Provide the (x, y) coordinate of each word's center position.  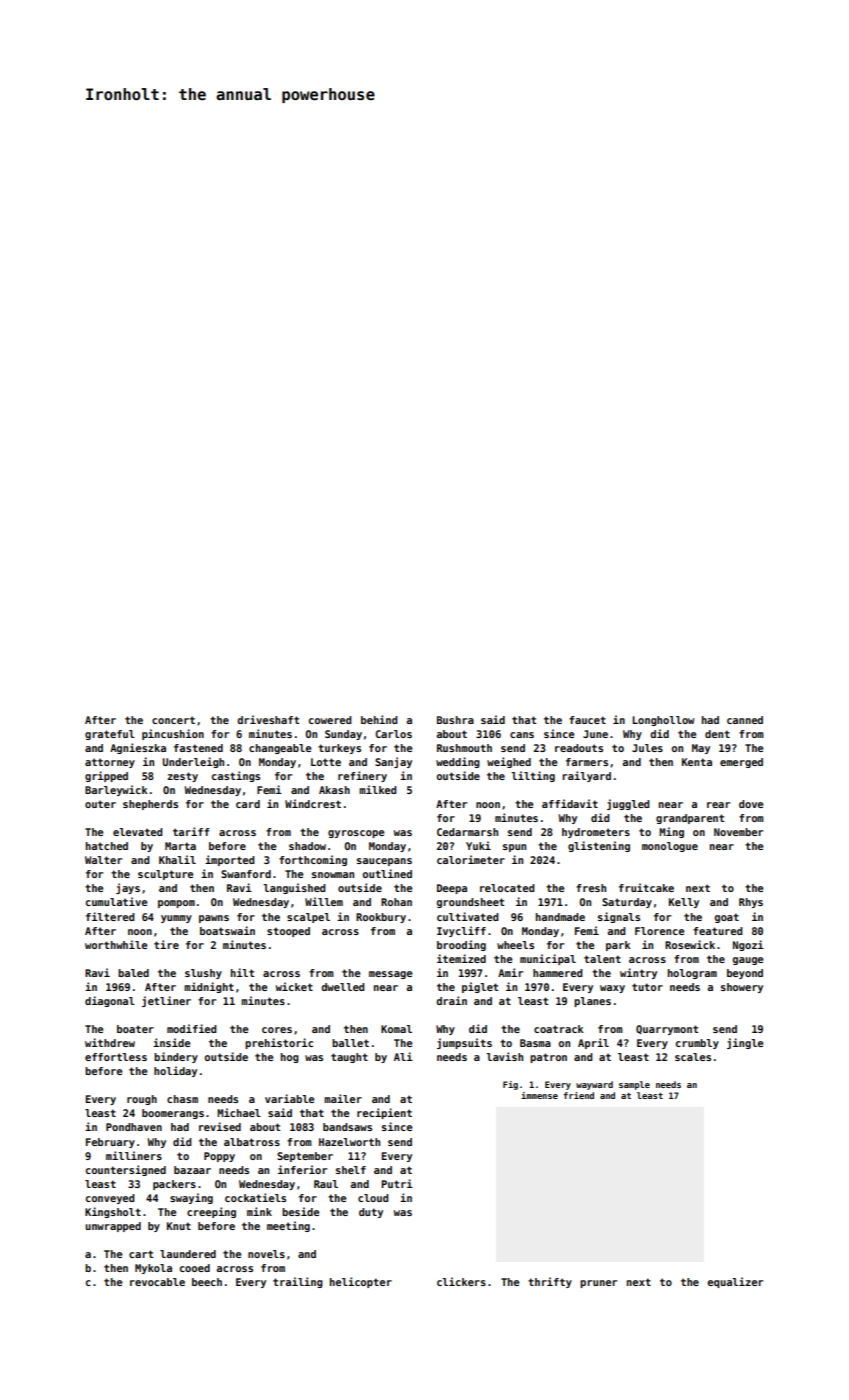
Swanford (246, 874)
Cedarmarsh (467, 832)
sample (634, 1085)
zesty (182, 777)
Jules (647, 748)
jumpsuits (464, 1043)
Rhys (751, 903)
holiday (175, 1071)
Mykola (153, 1269)
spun (514, 848)
